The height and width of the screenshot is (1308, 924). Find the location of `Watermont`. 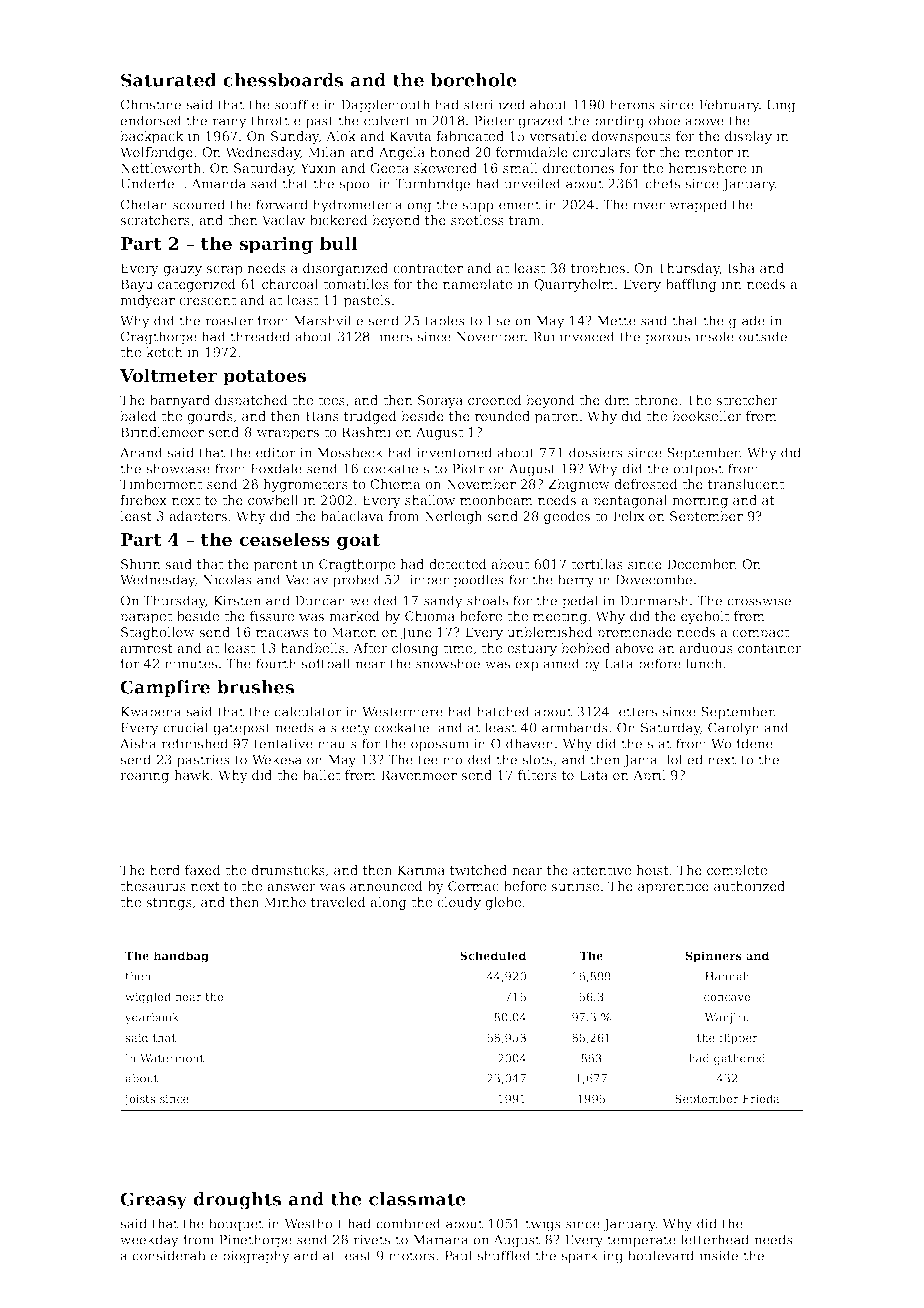

Watermont is located at coordinates (172, 1058).
